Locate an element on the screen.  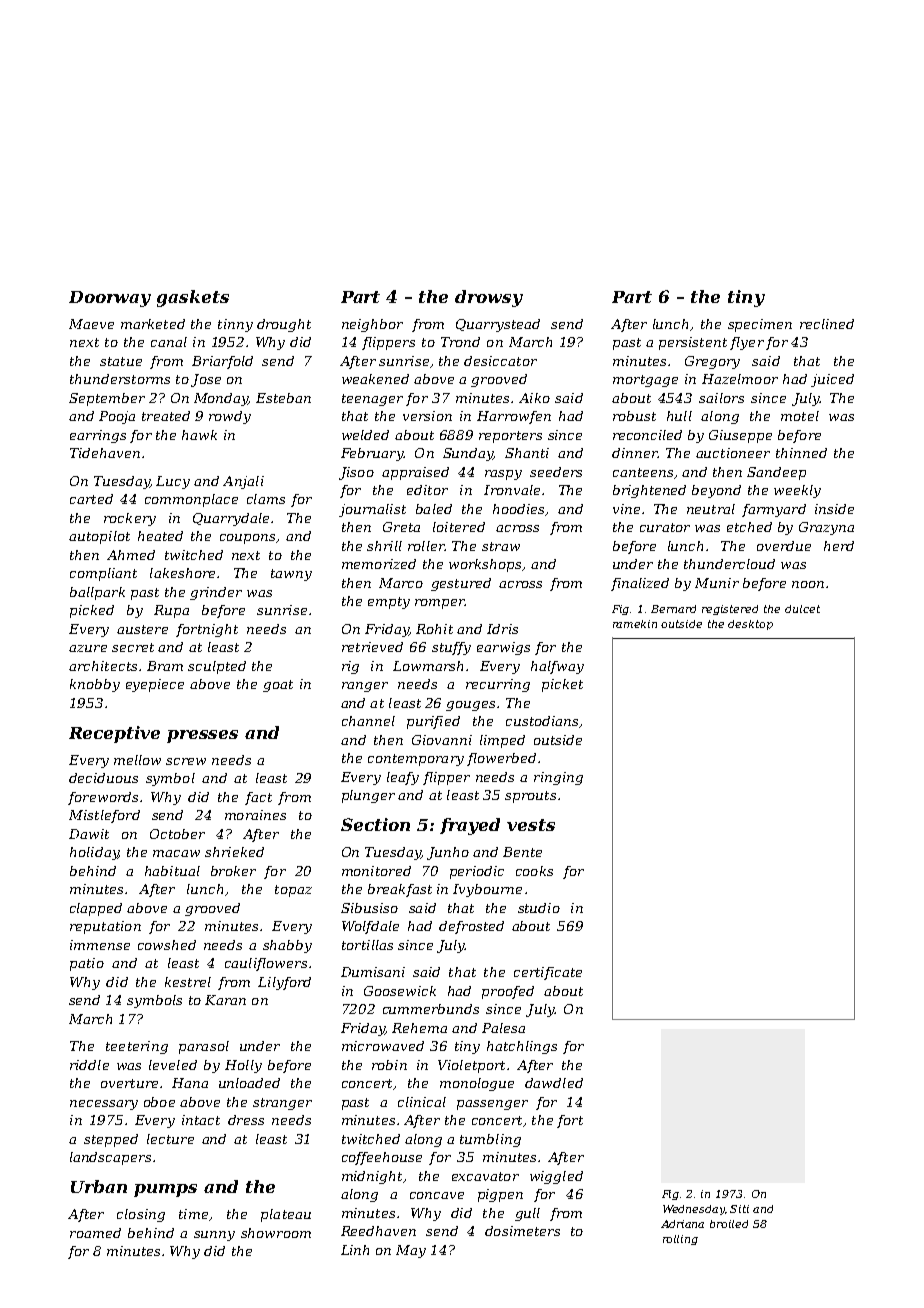
gaskets is located at coordinates (193, 298).
